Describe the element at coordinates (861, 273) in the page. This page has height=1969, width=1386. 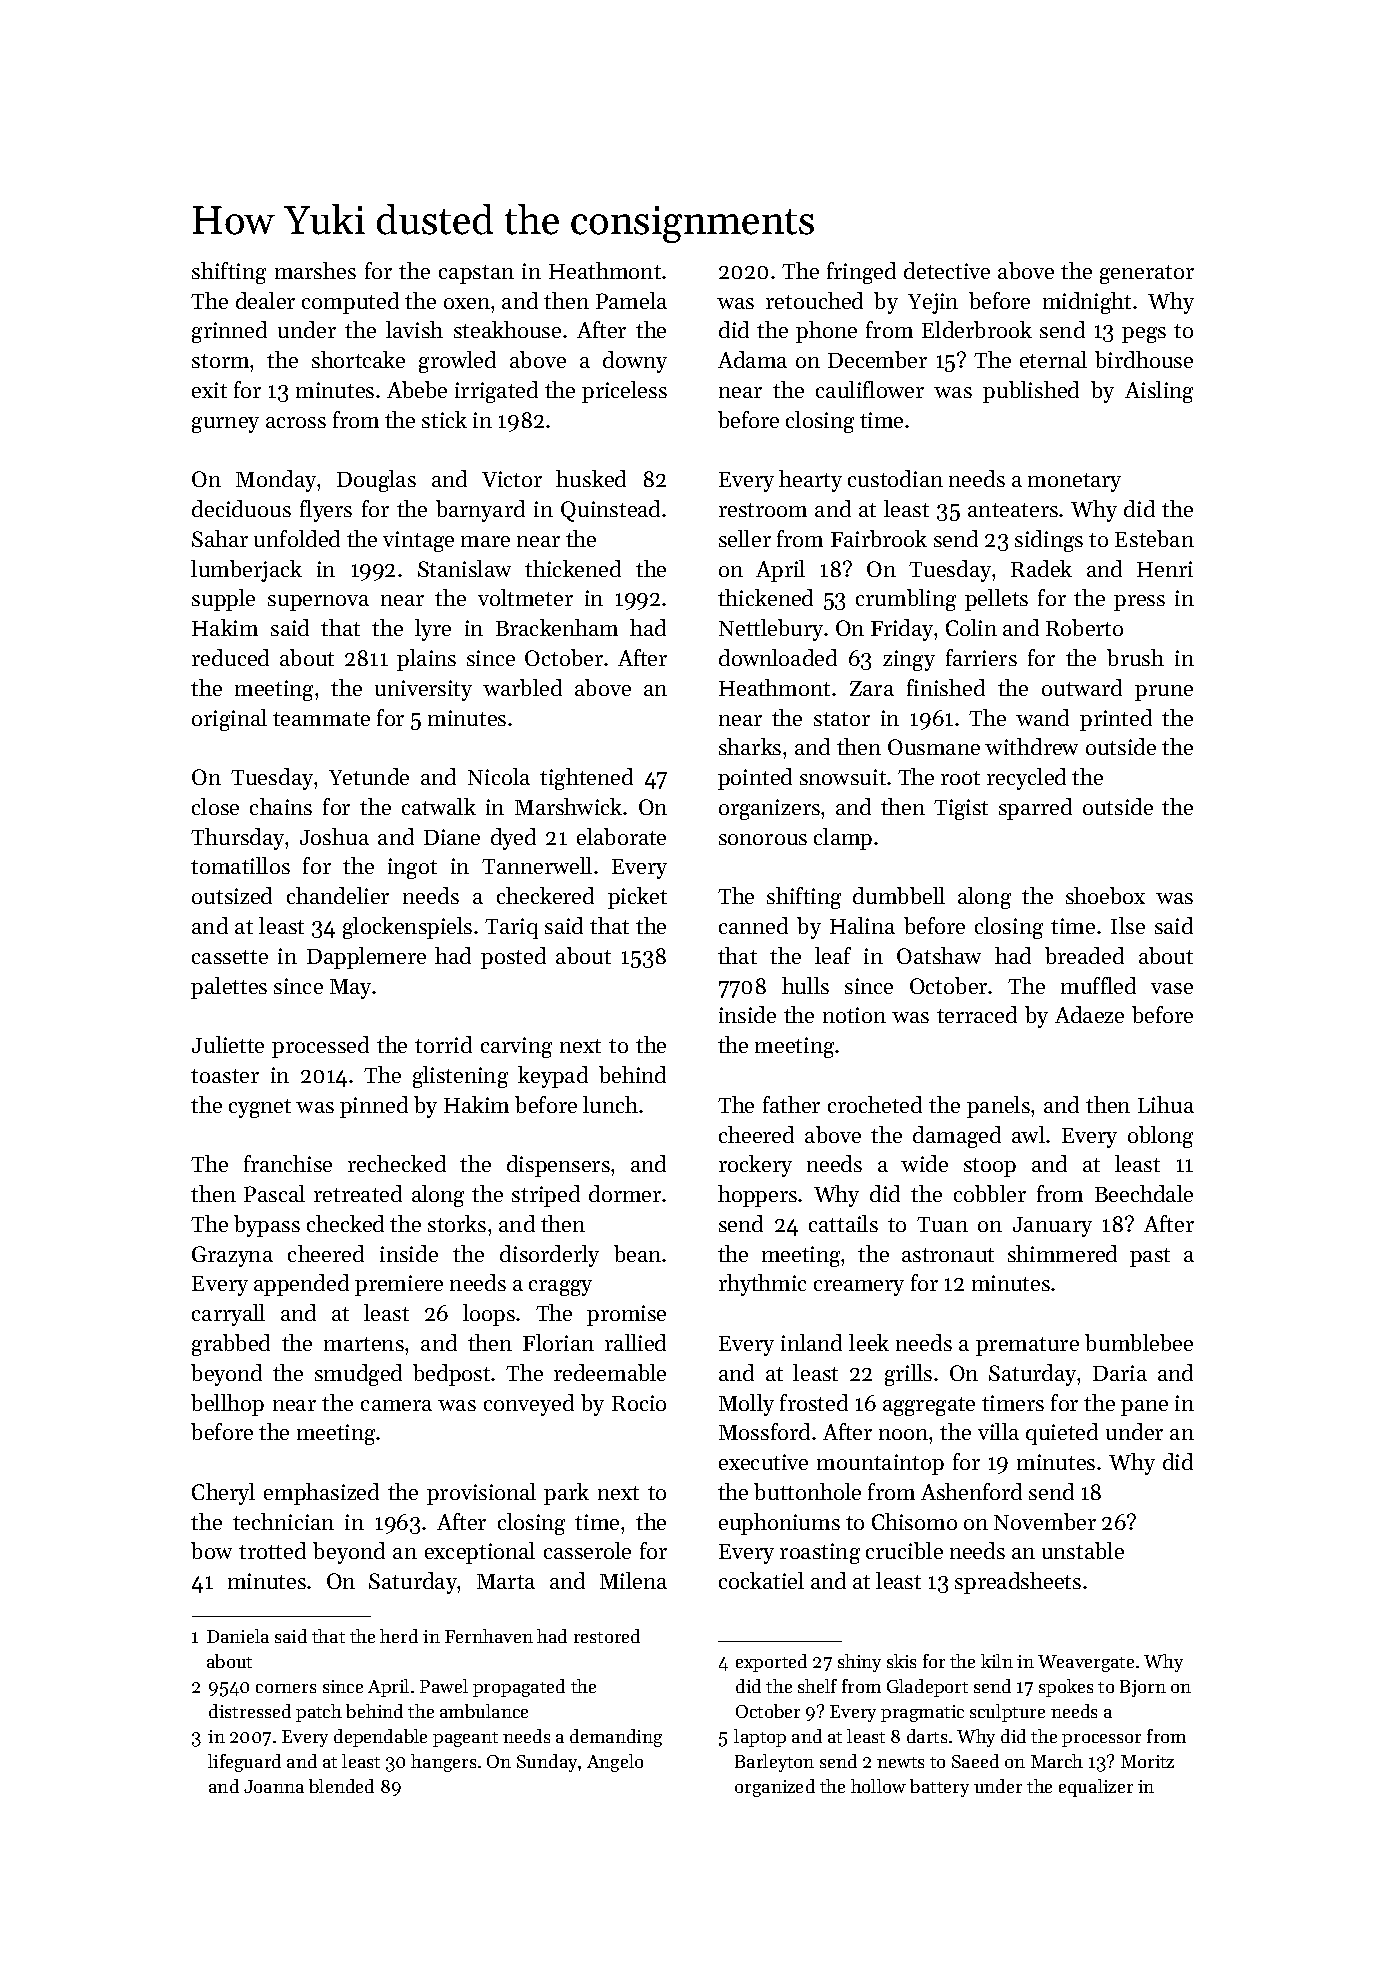
I see `fringed` at that location.
